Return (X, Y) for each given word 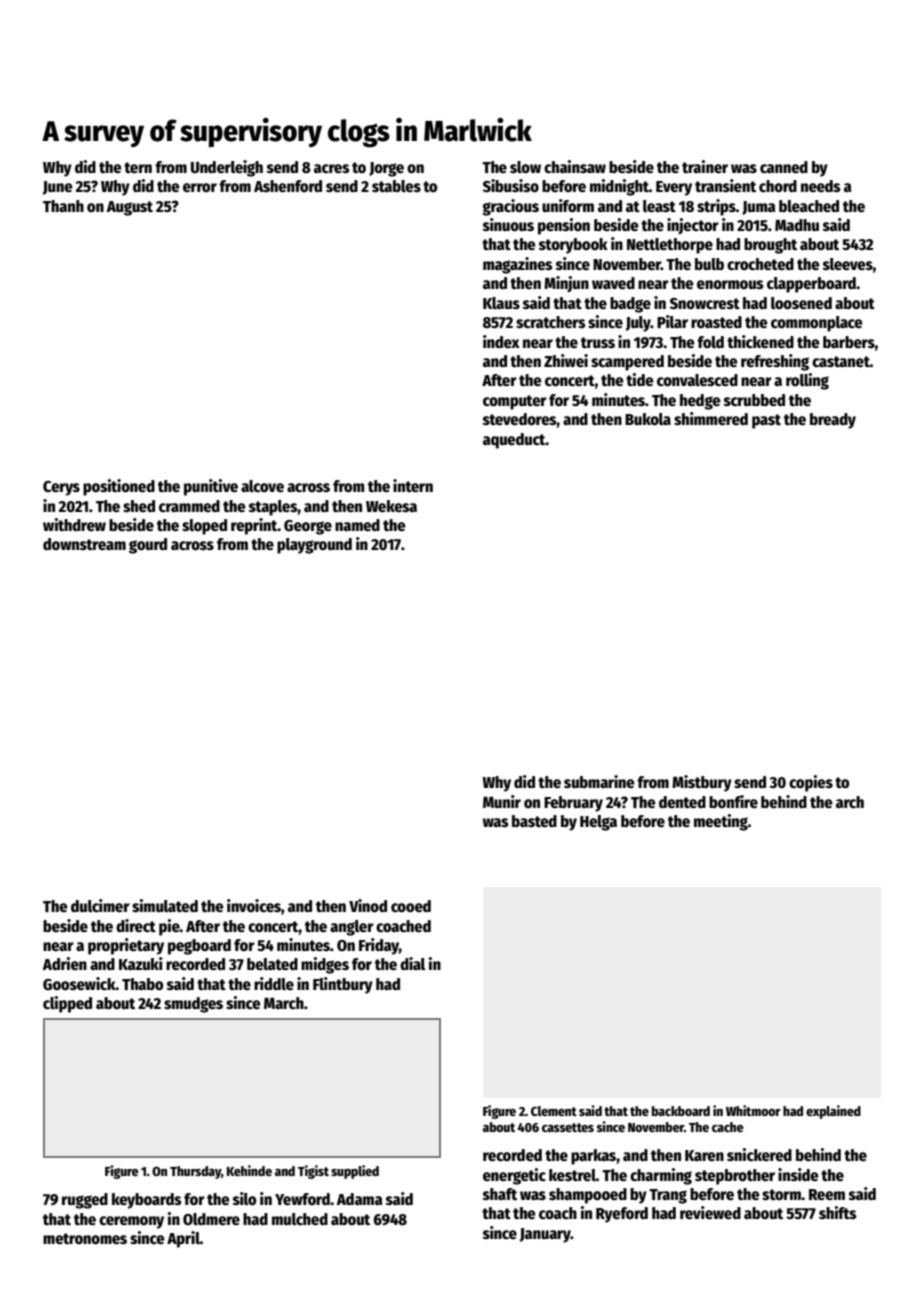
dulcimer (100, 906)
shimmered (711, 418)
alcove (262, 486)
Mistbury (702, 783)
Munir (502, 801)
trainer (705, 166)
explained (833, 1112)
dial (412, 963)
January (545, 1235)
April (183, 1239)
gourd (148, 546)
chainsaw (575, 166)
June (58, 188)
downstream (84, 544)
